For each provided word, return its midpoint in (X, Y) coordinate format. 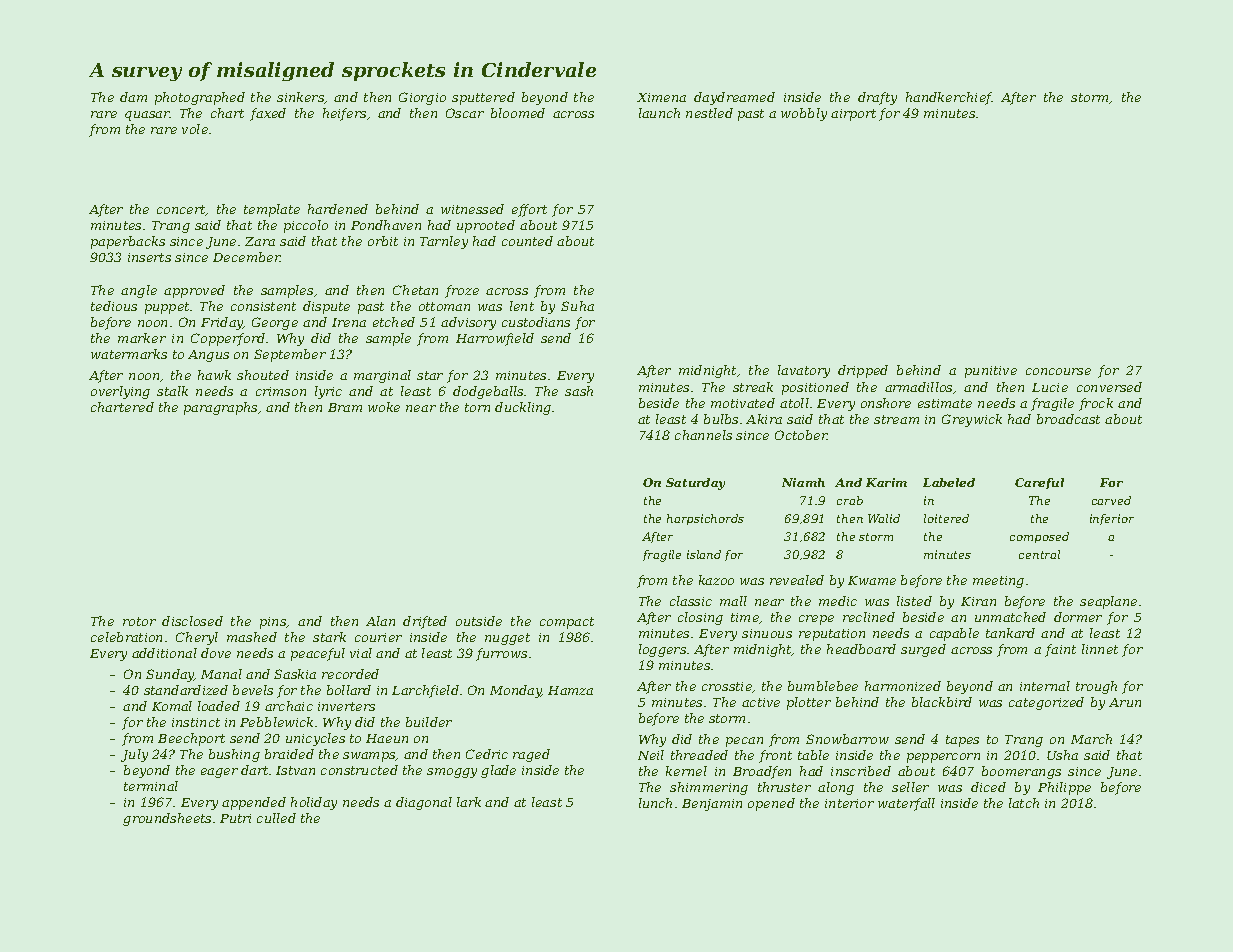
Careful (1039, 483)
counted (527, 241)
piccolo (306, 226)
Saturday (695, 484)
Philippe (1064, 788)
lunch (655, 803)
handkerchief (949, 98)
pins (273, 623)
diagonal (424, 803)
